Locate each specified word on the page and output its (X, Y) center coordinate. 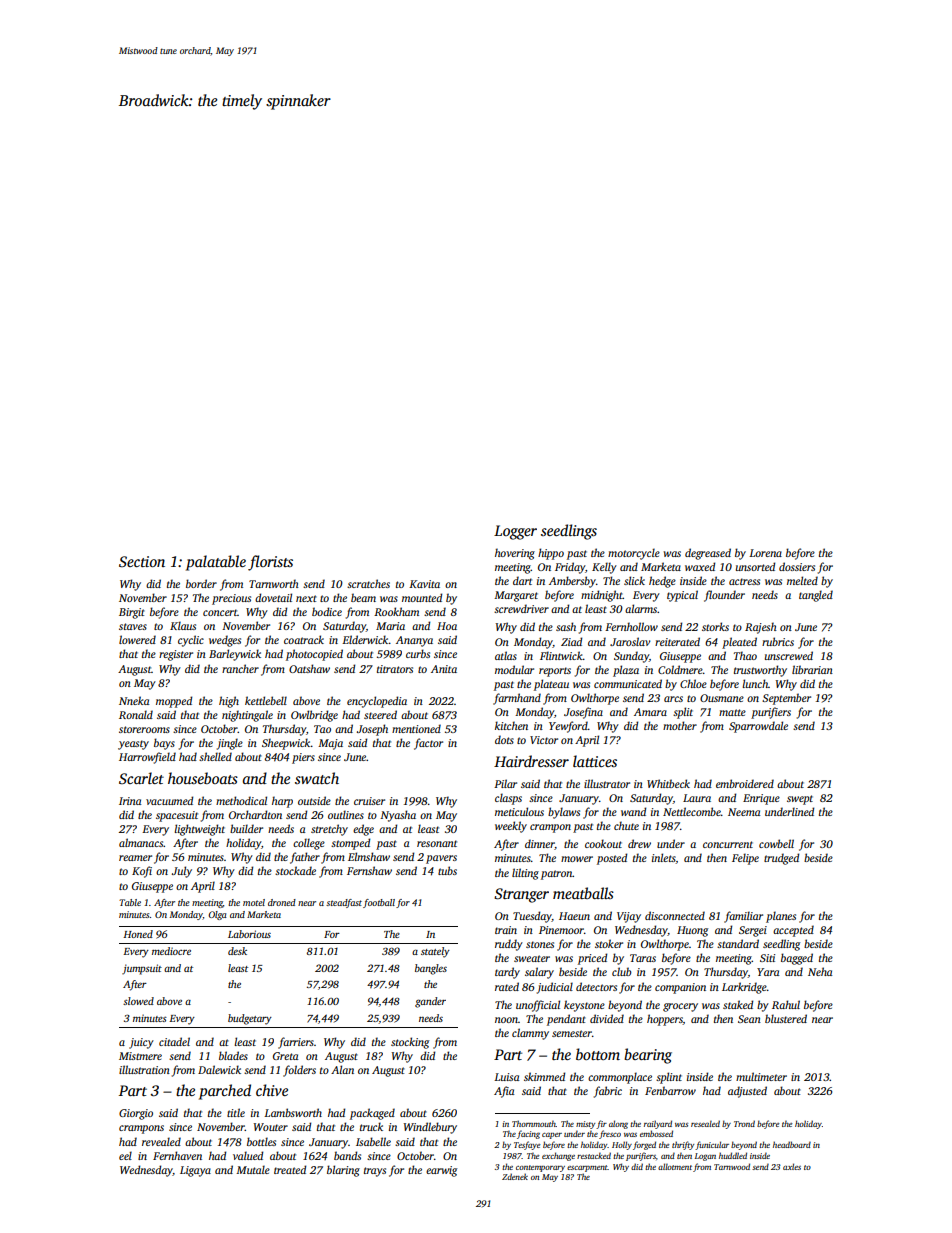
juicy (141, 1043)
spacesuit (177, 816)
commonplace (620, 1078)
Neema (744, 812)
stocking (410, 1043)
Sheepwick (286, 744)
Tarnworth (274, 583)
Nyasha (398, 816)
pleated (739, 643)
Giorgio (136, 1114)
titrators (395, 669)
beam (363, 597)
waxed (700, 566)
